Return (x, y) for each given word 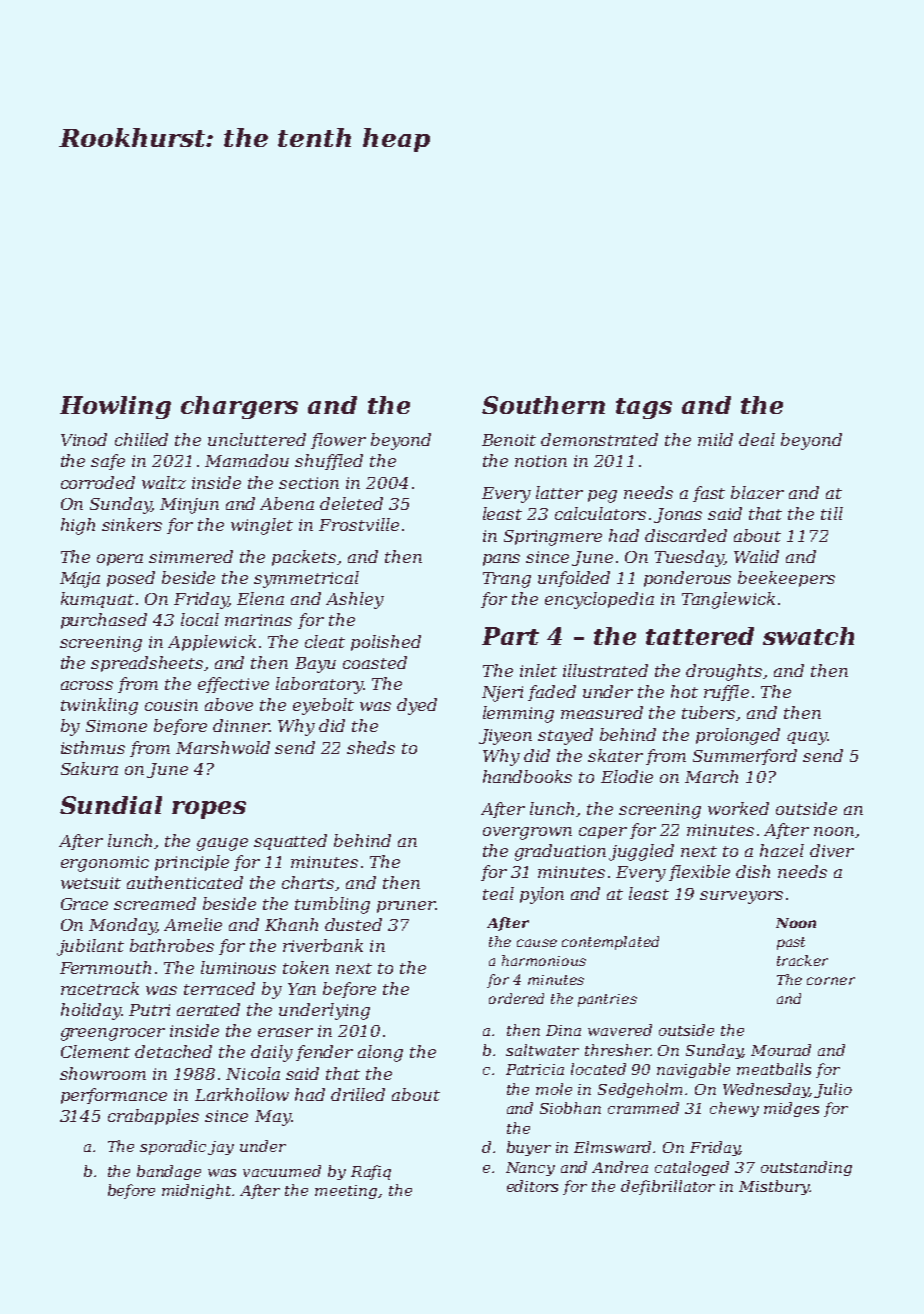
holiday (91, 1011)
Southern (543, 405)
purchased (104, 621)
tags (644, 408)
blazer (757, 492)
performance (114, 1096)
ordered (516, 998)
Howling (115, 407)
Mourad (781, 1050)
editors (532, 1186)
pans (501, 560)
